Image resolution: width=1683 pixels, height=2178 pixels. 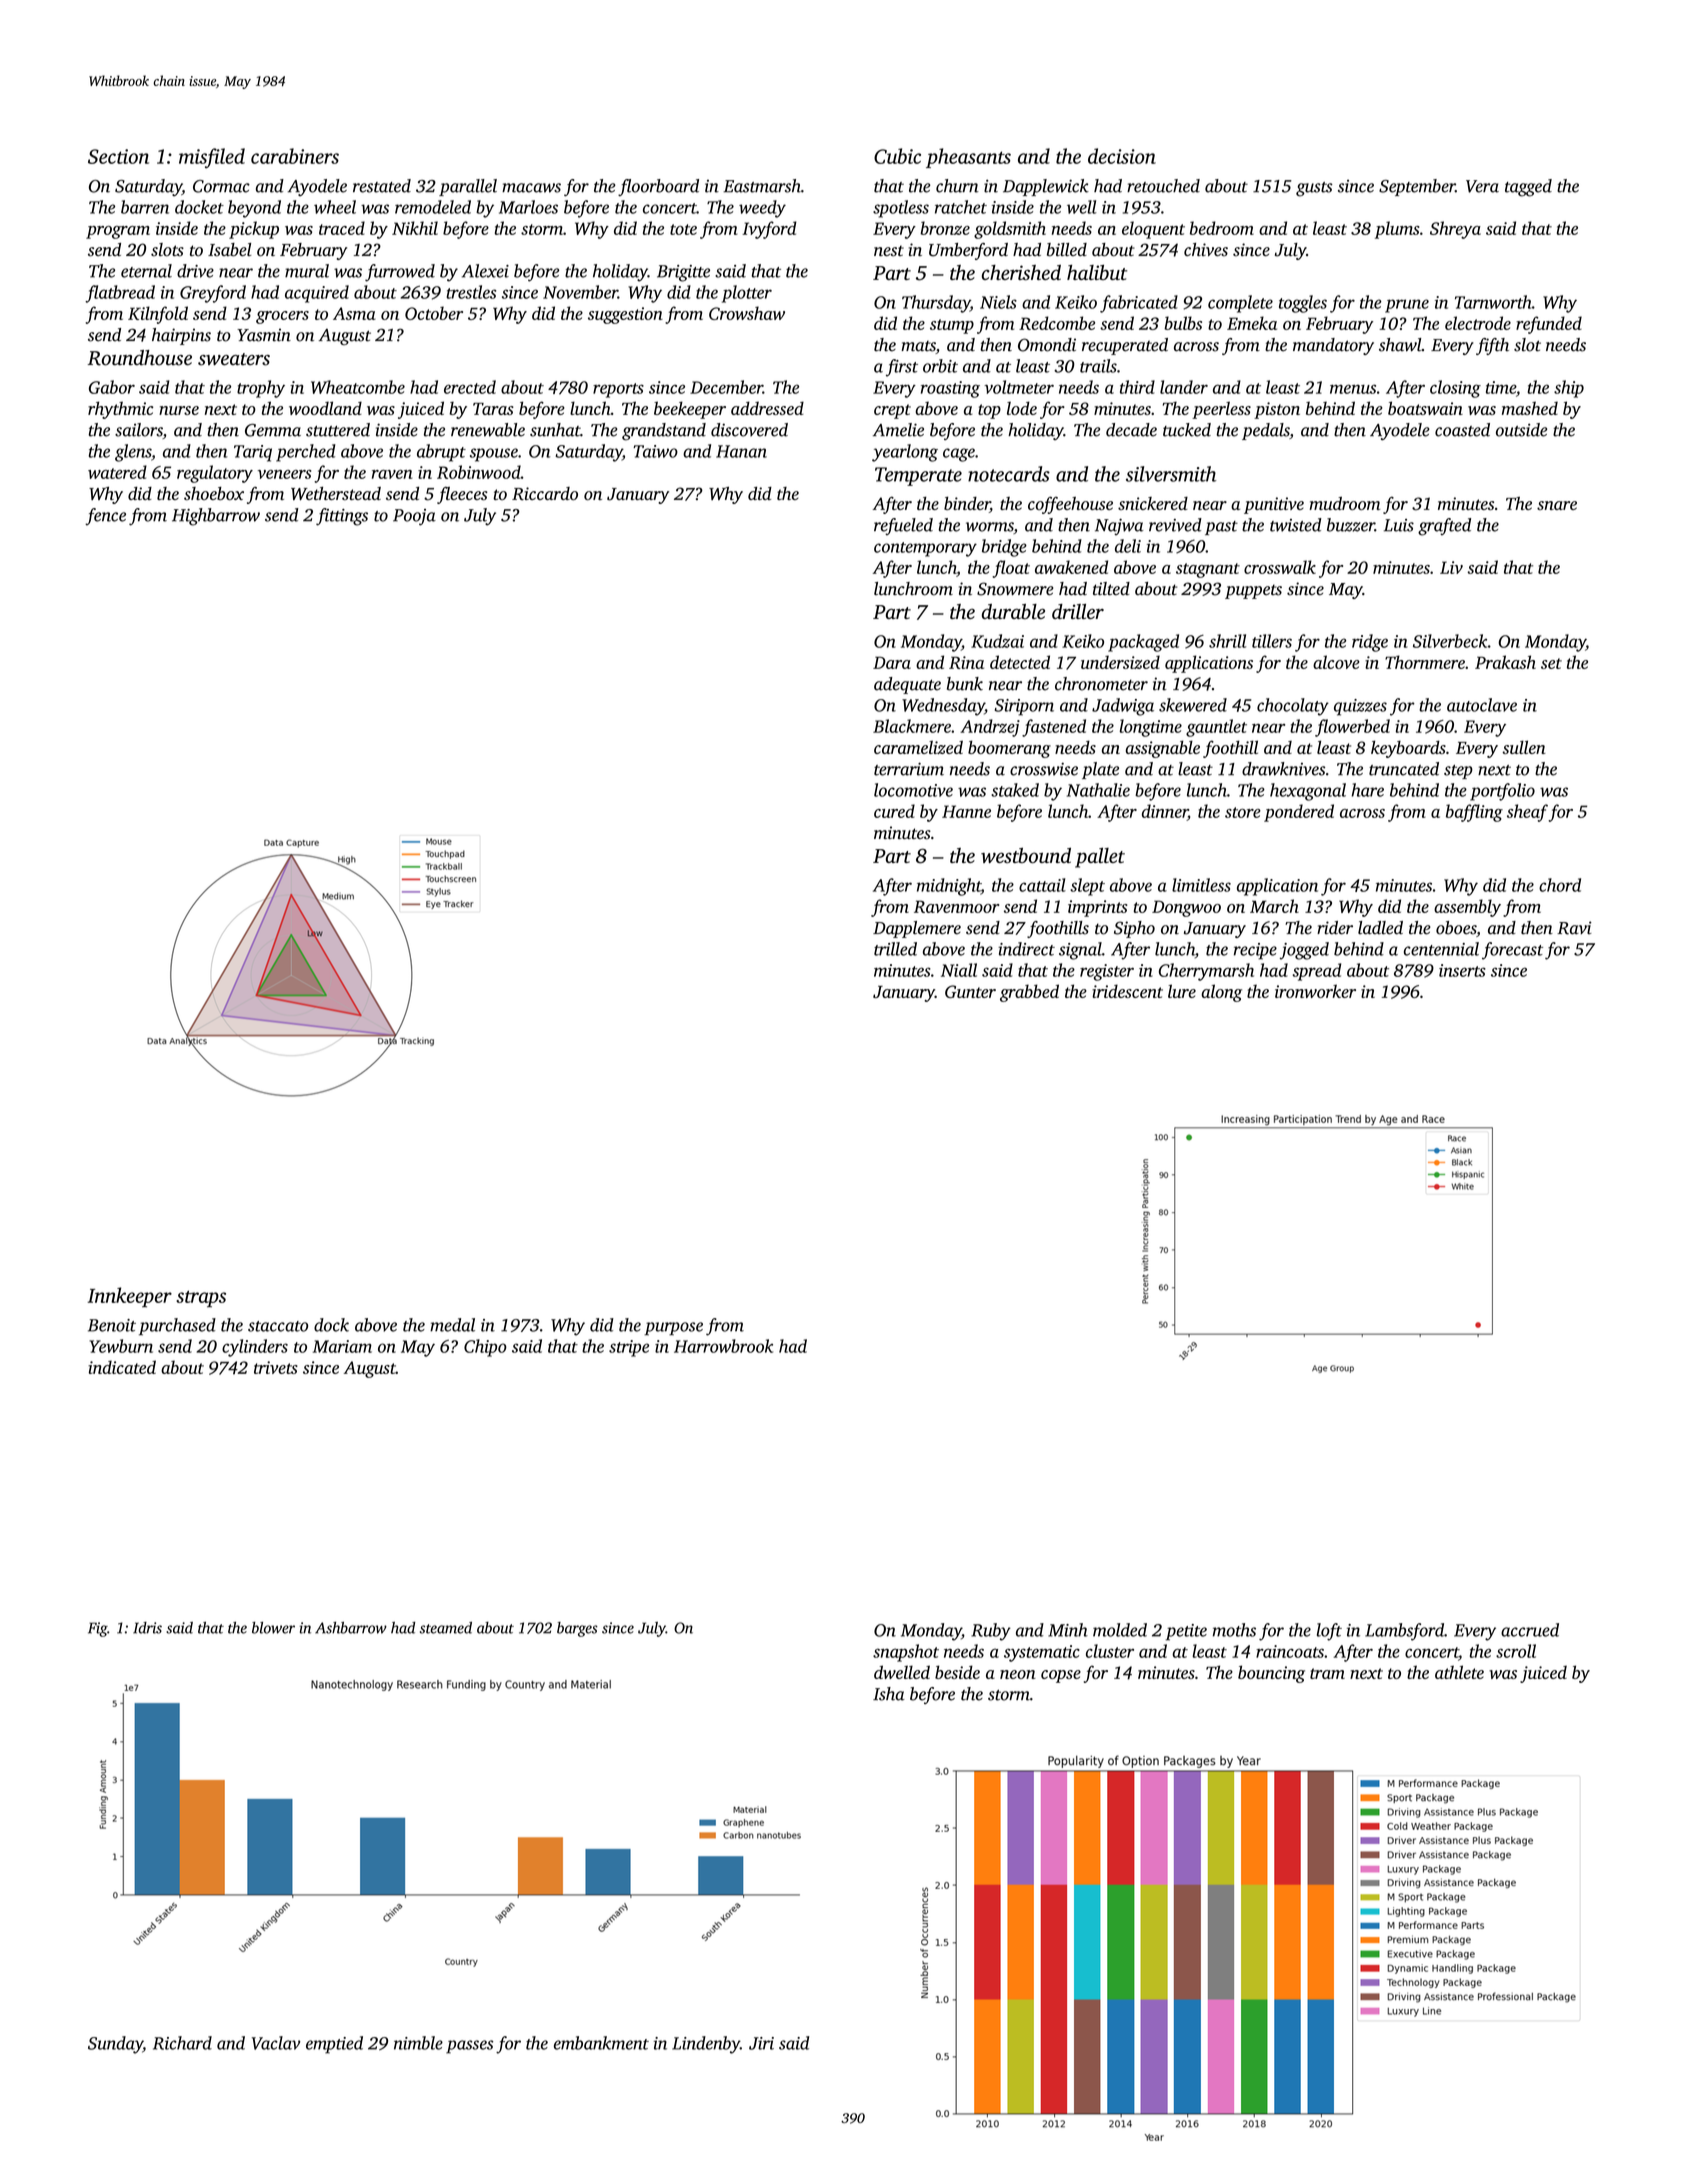 I want to click on terrarium, so click(x=909, y=769).
